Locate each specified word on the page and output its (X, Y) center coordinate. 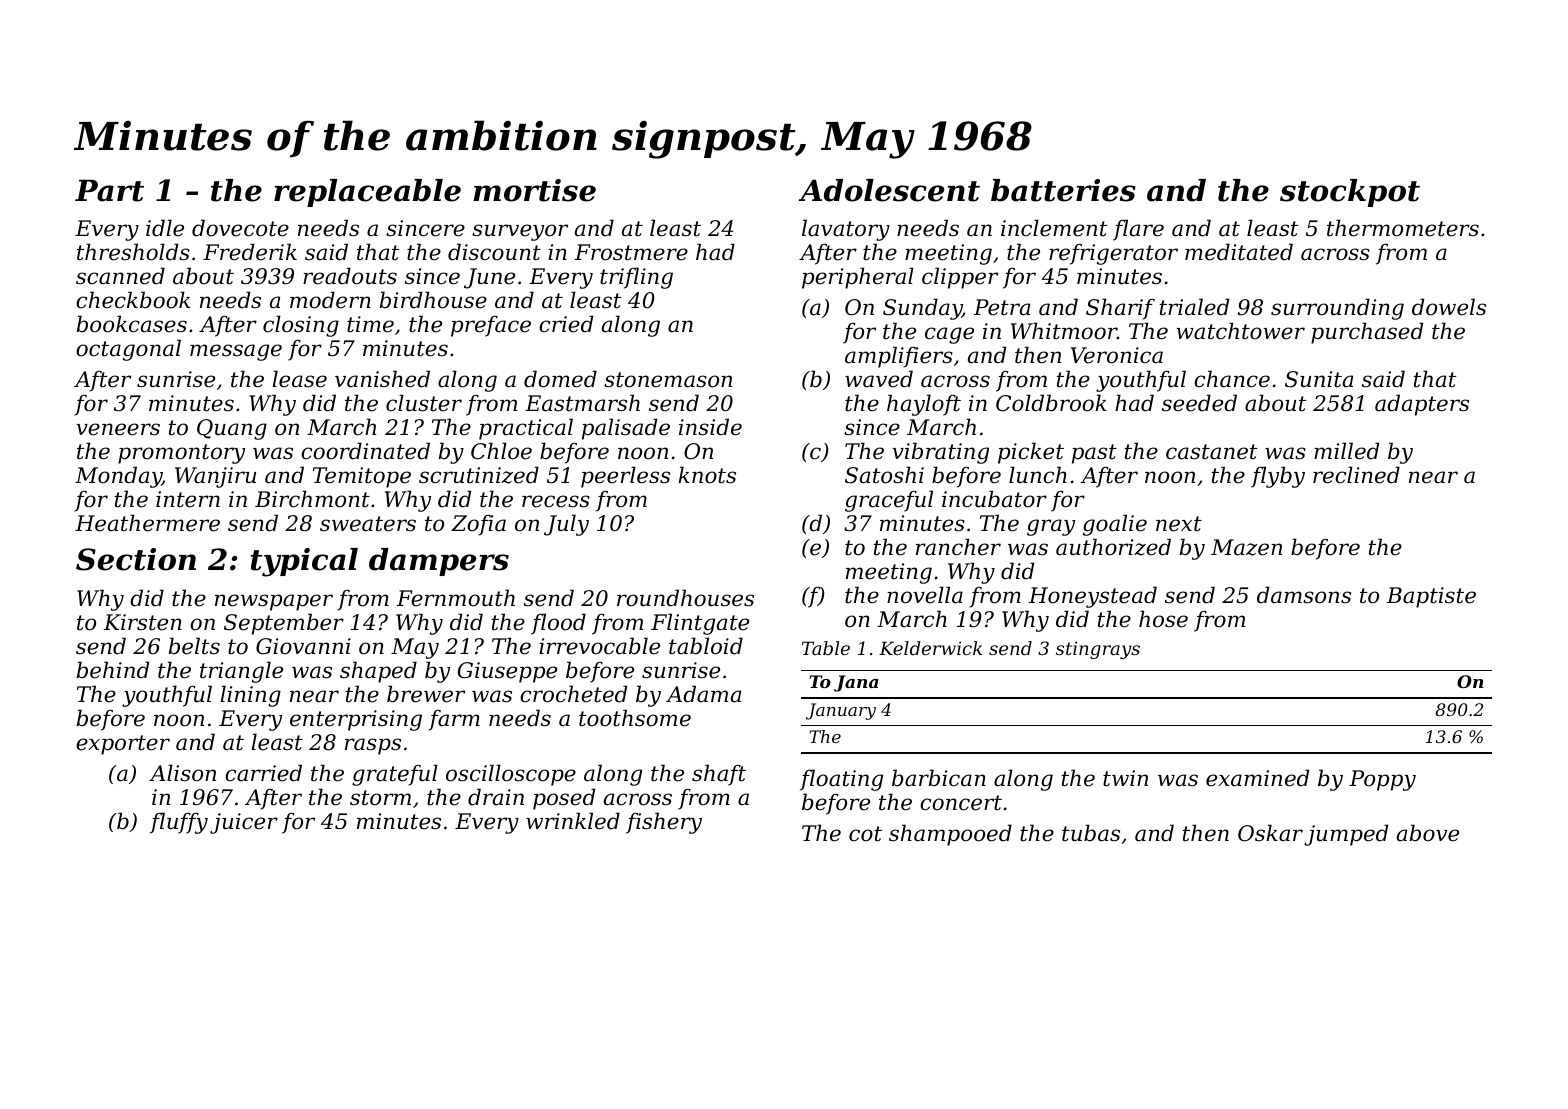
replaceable (367, 193)
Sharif (1120, 309)
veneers (118, 429)
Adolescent (889, 190)
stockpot (1350, 193)
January (841, 711)
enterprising (356, 720)
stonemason (668, 380)
